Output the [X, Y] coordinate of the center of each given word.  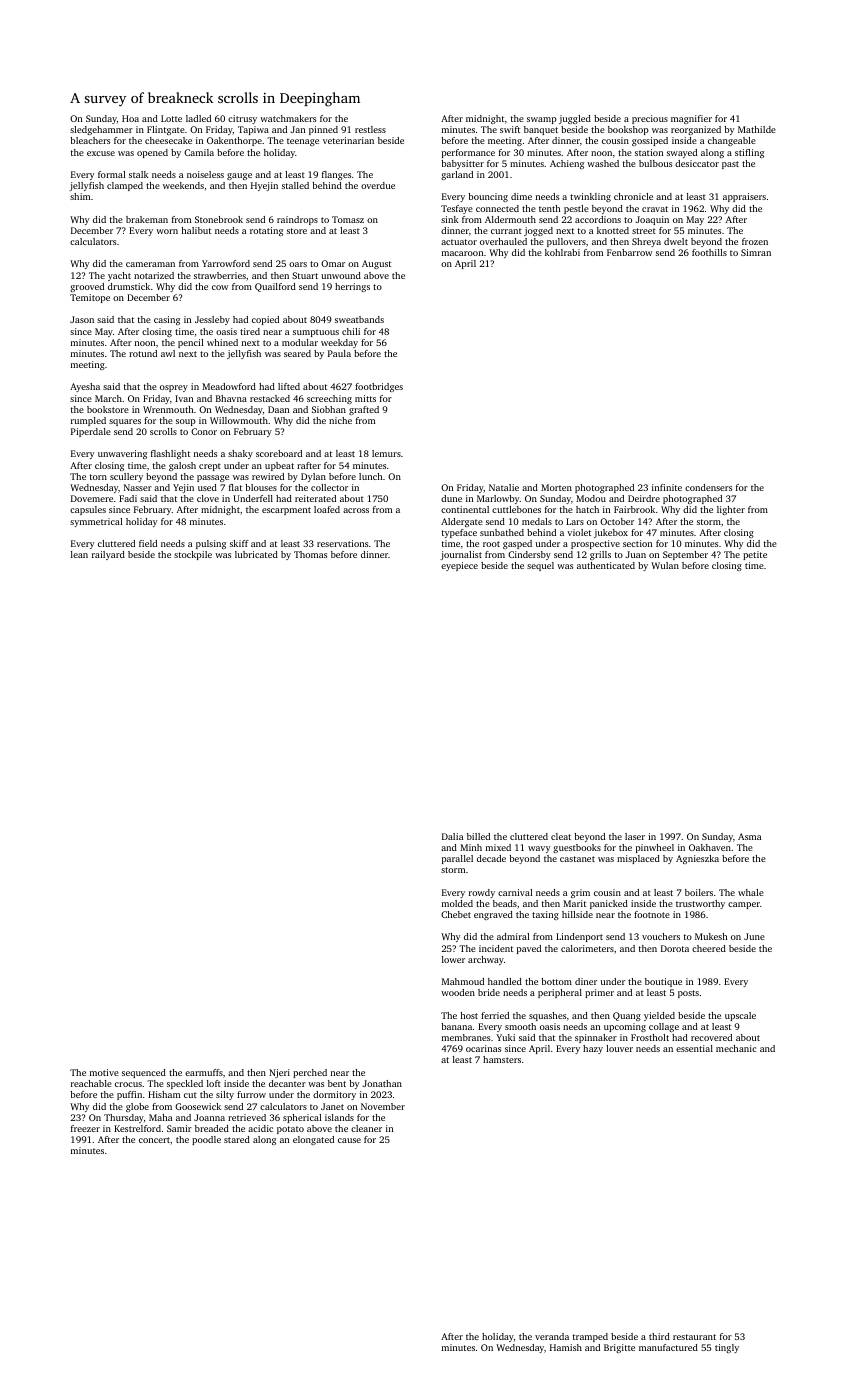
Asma [749, 836]
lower [453, 959]
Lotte [171, 118]
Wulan [665, 565]
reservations [342, 543]
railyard [108, 555]
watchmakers [288, 118]
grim [580, 893]
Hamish [566, 1347]
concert [154, 1140]
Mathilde [757, 129]
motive [104, 1072]
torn [98, 477]
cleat [561, 836]
